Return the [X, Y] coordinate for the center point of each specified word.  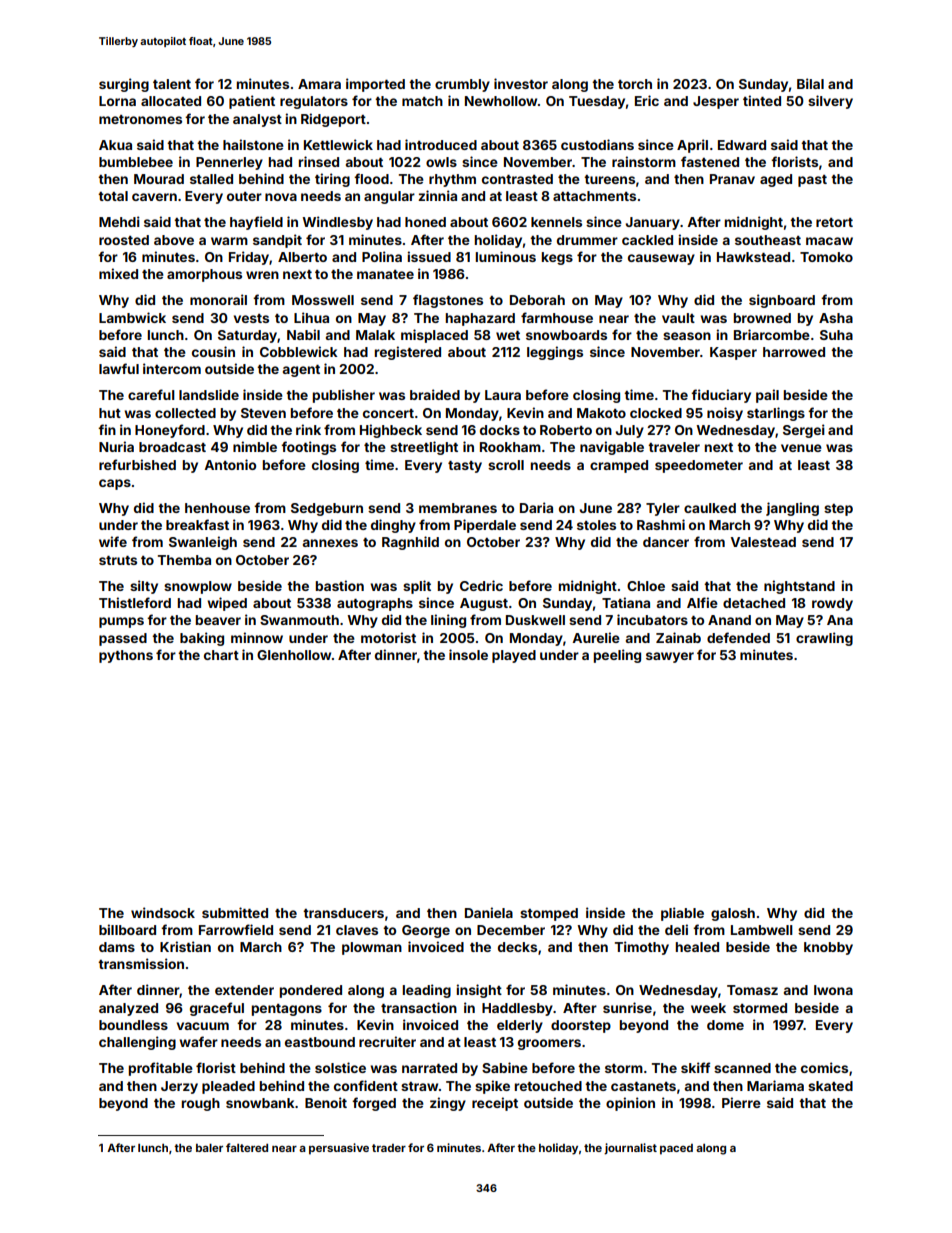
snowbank [260, 1103]
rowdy [832, 604]
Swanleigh [203, 543]
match [422, 101]
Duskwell [535, 620]
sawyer [670, 657]
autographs [375, 604]
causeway [661, 259]
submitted [235, 912]
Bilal [810, 83]
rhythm [452, 180]
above [174, 240]
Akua [115, 145]
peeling [617, 656]
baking [202, 639]
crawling [824, 639]
